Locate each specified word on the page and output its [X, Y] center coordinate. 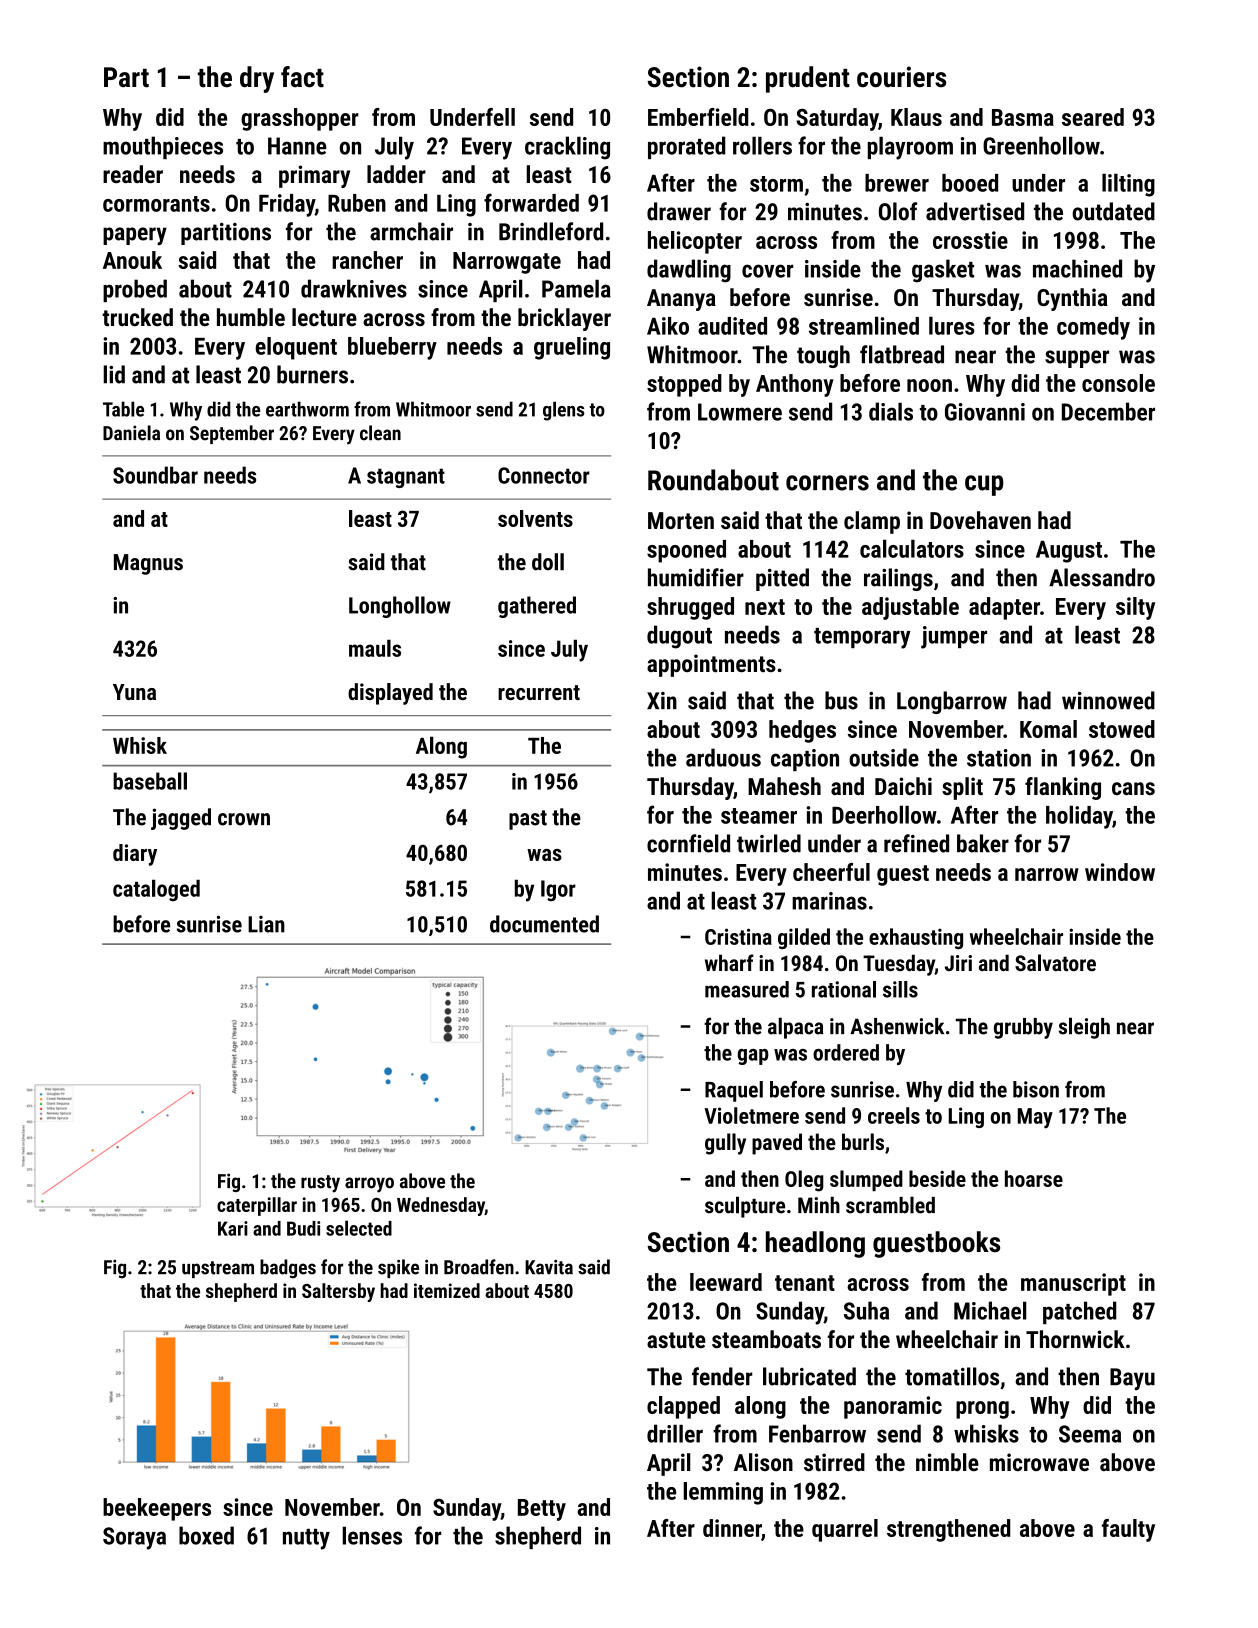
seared [1093, 117]
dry [257, 79]
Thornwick [1075, 1339]
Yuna [134, 692]
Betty [542, 1510]
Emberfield [698, 117]
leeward [726, 1282]
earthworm [307, 409]
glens [564, 411]
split [962, 788]
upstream [218, 1269]
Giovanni [985, 412]
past [528, 820]
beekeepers [157, 1509]
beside [937, 1178]
